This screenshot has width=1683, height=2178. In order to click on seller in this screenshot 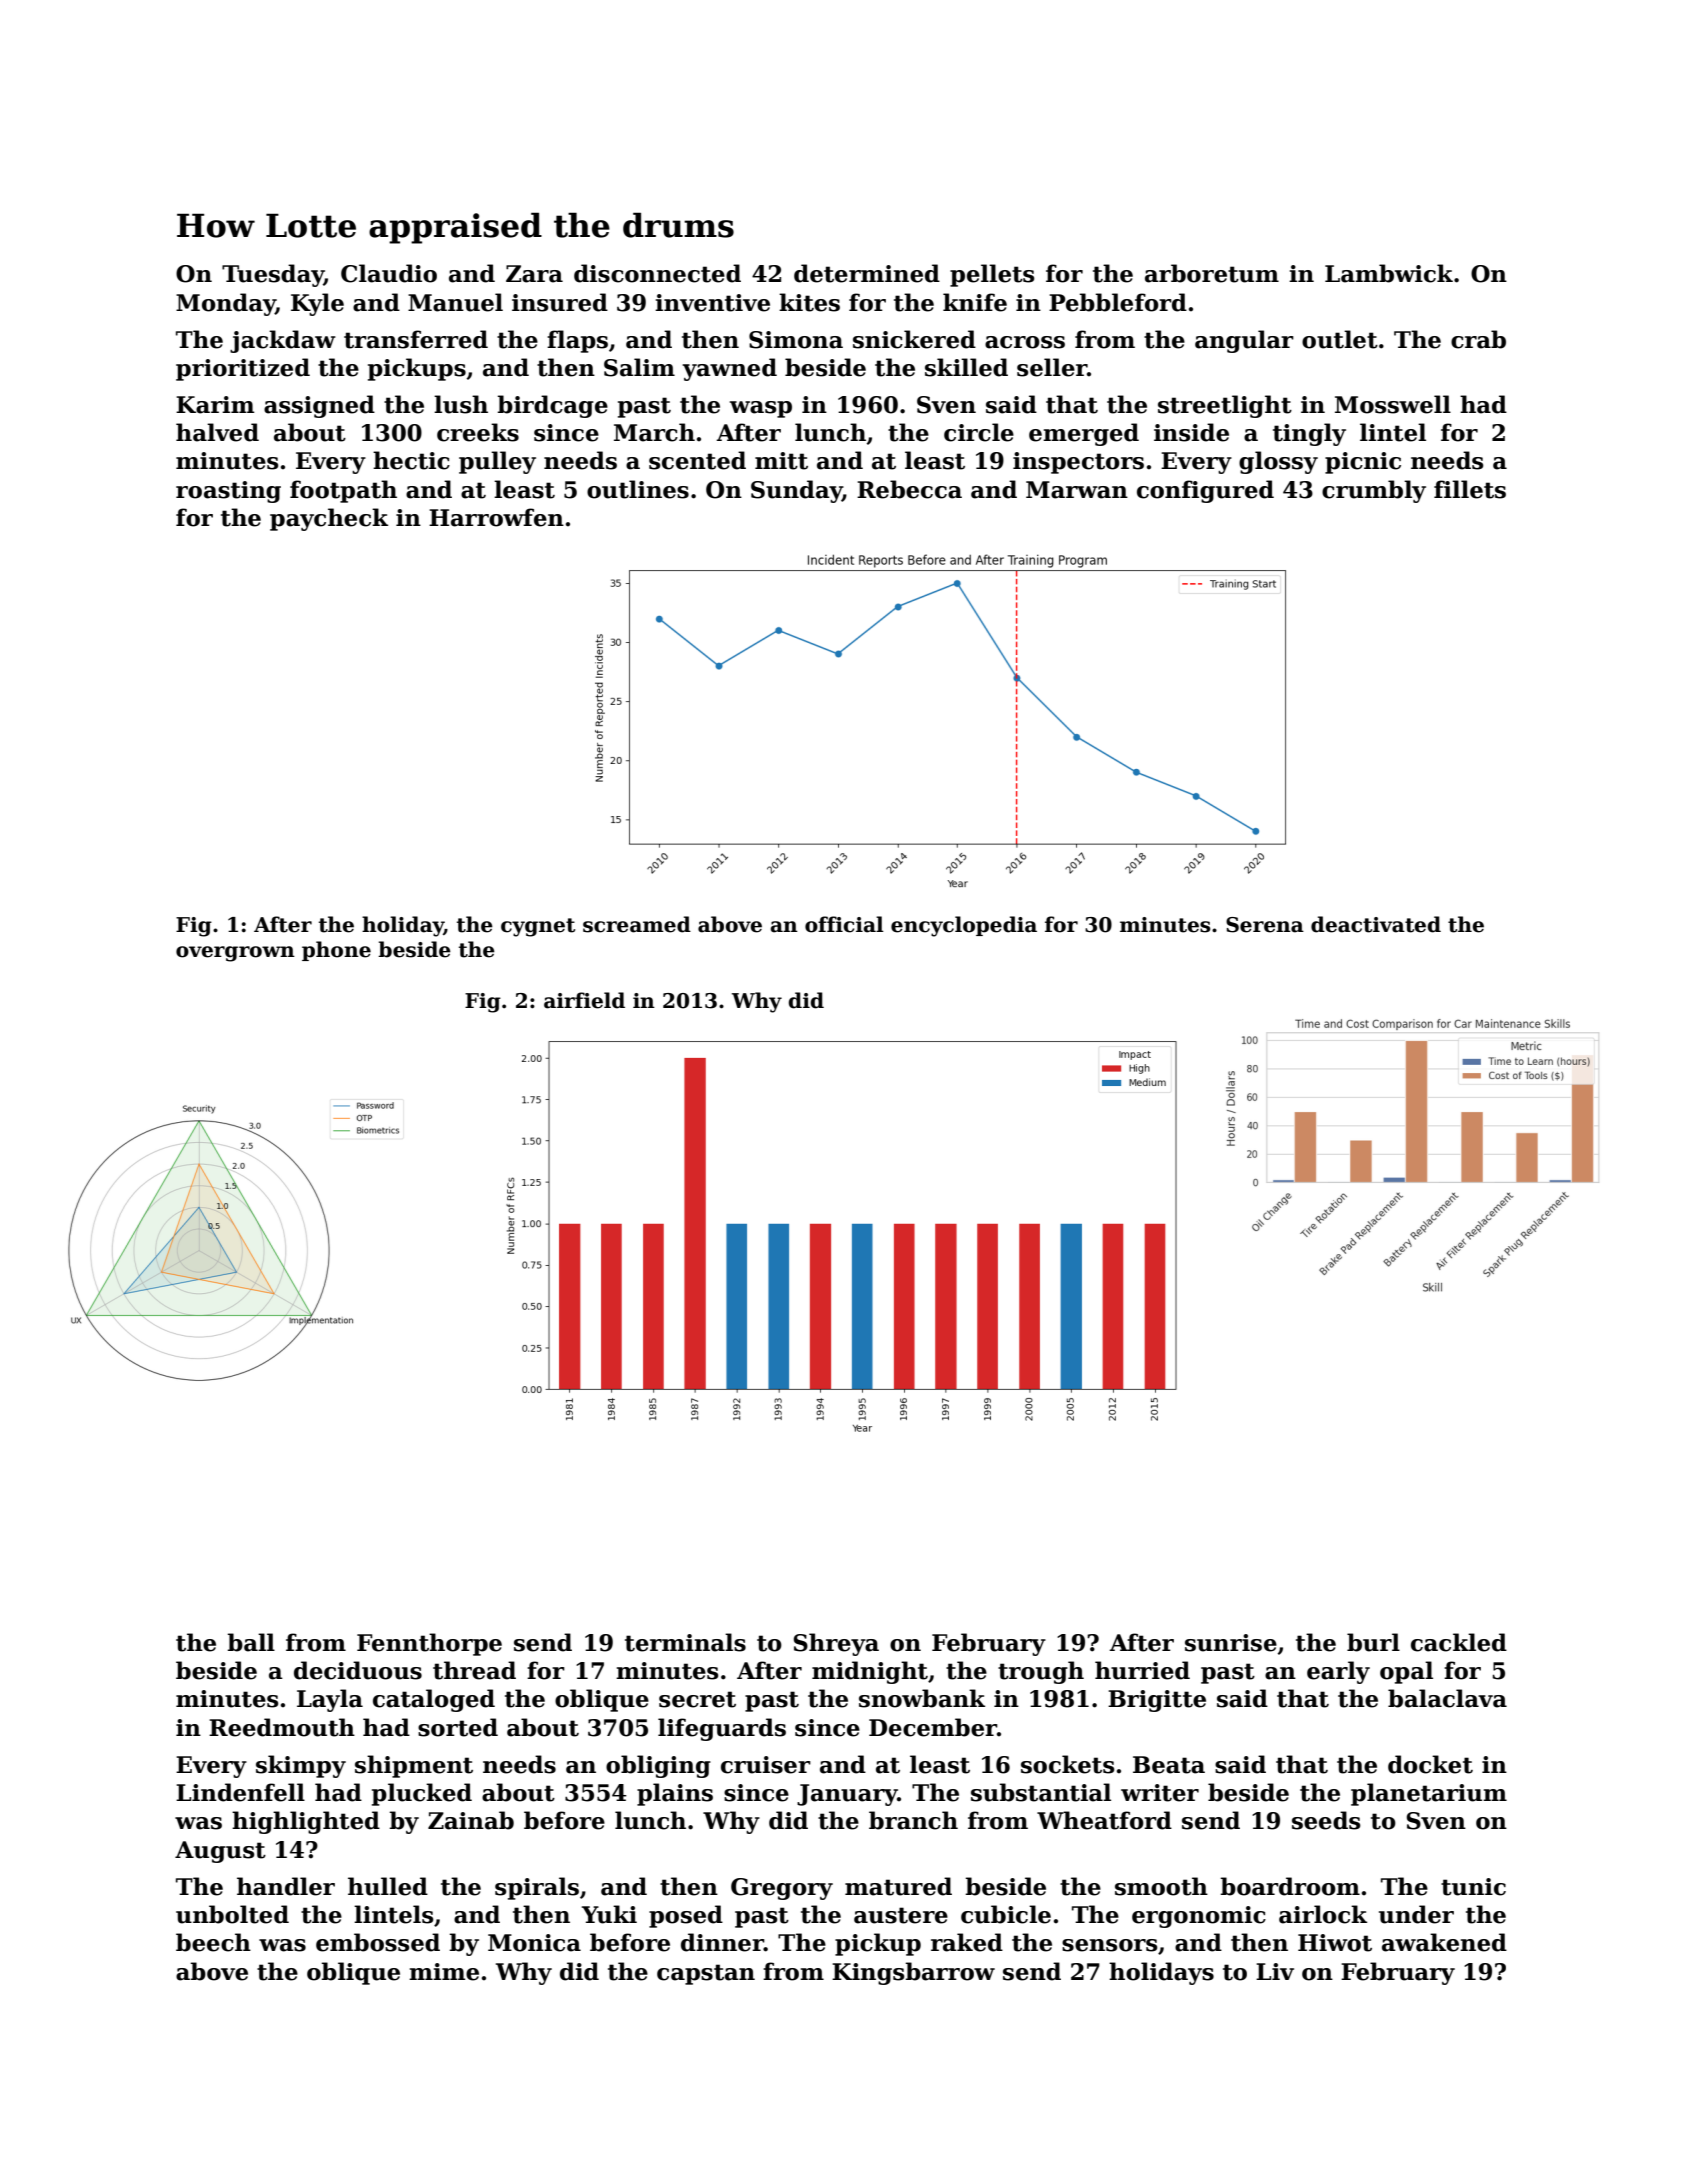, I will do `click(1052, 367)`.
